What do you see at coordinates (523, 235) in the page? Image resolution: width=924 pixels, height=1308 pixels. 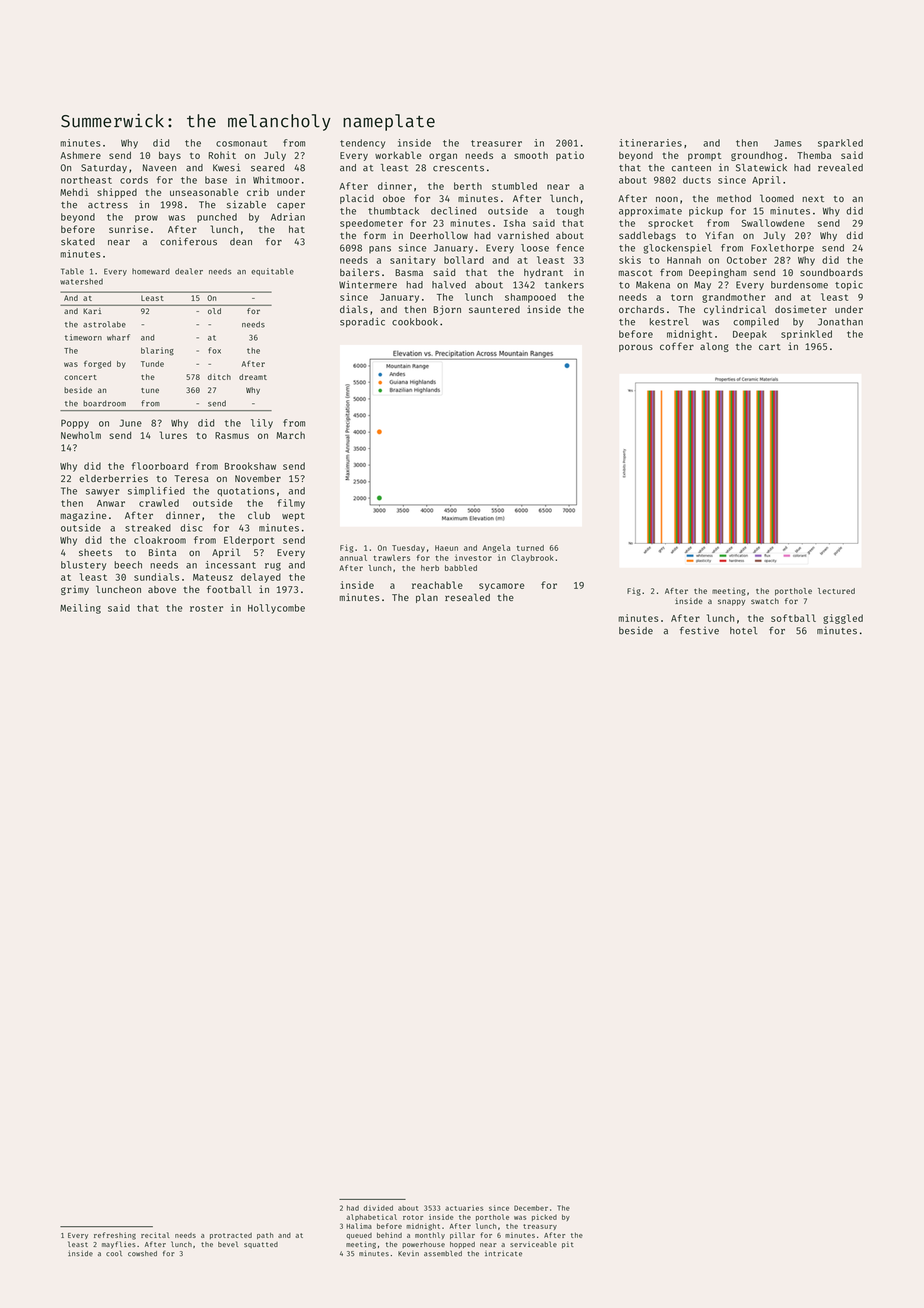 I see `varnished` at bounding box center [523, 235].
